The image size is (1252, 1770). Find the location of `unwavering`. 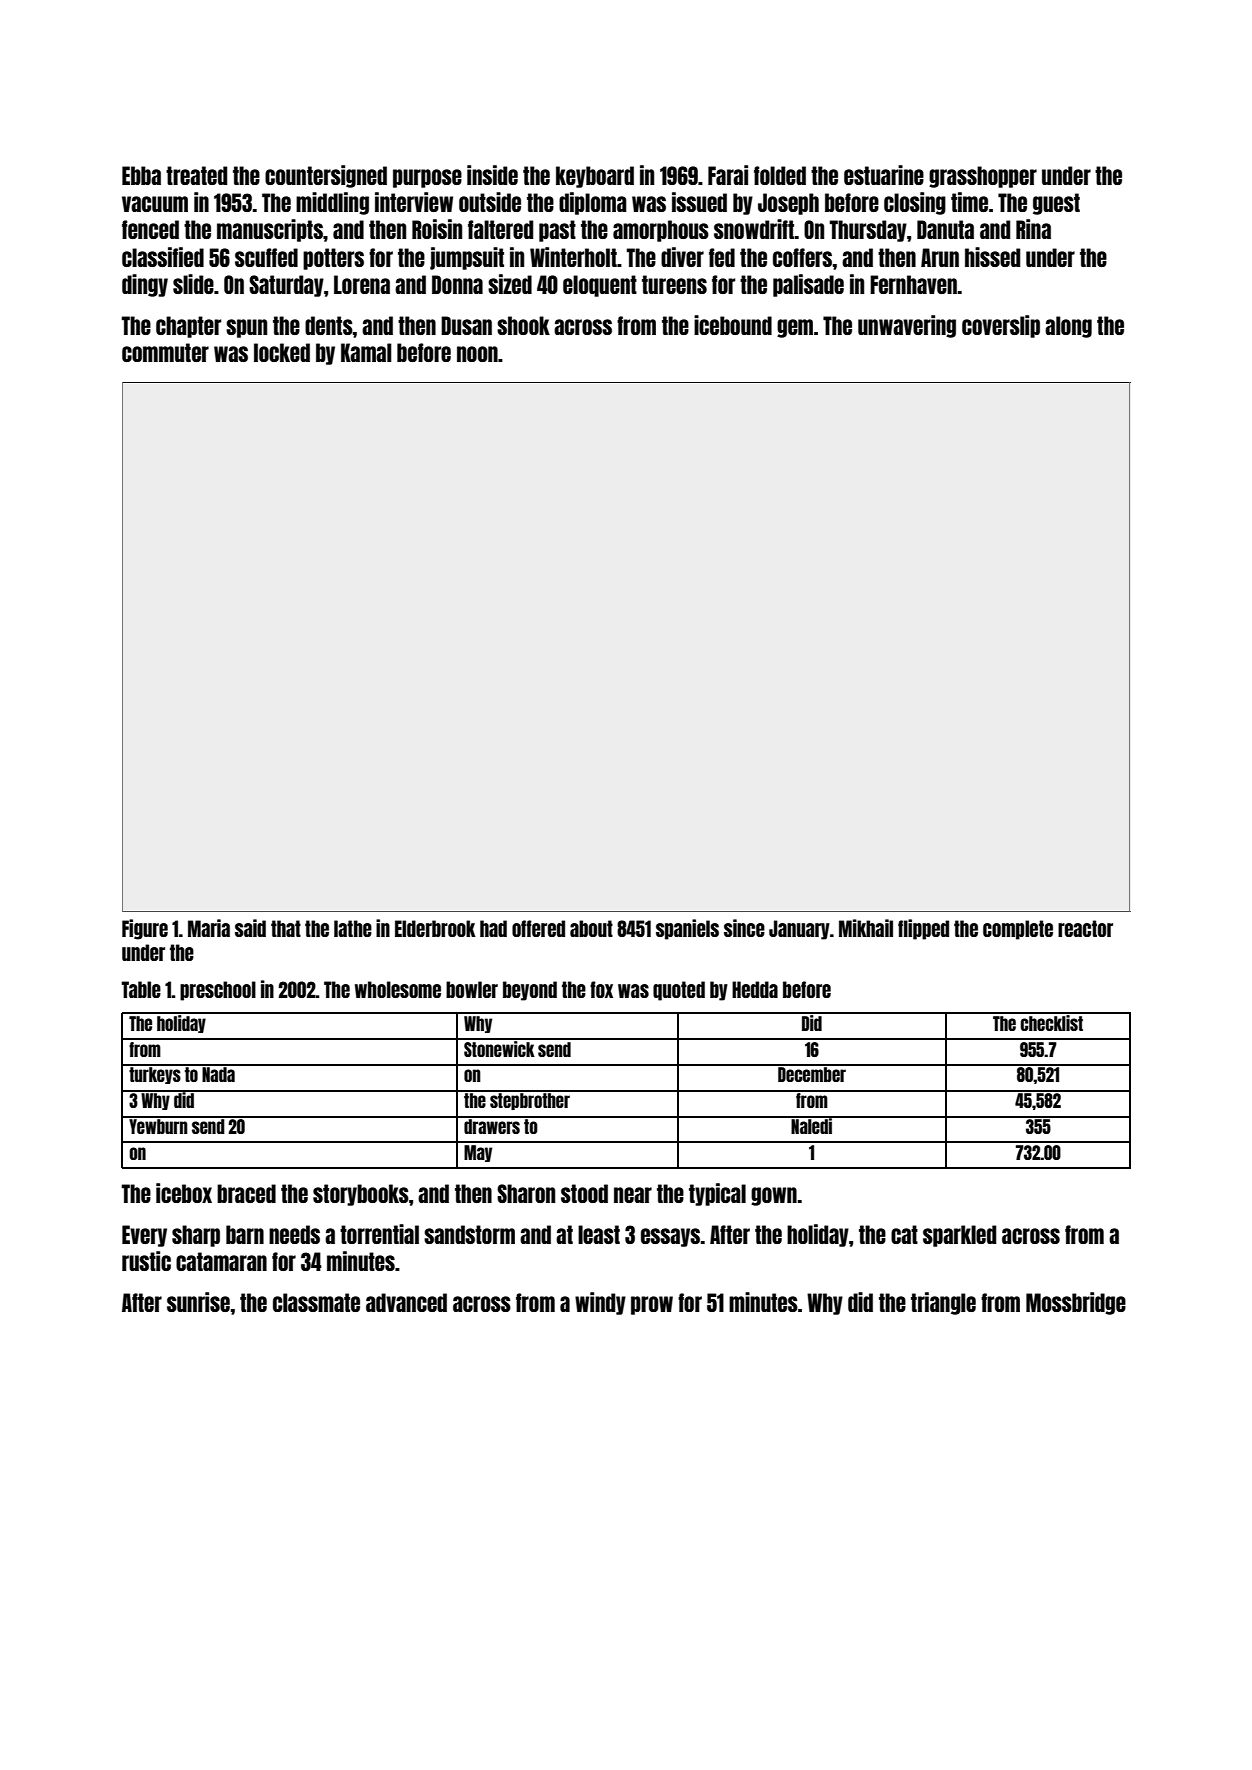

unwavering is located at coordinates (907, 326).
